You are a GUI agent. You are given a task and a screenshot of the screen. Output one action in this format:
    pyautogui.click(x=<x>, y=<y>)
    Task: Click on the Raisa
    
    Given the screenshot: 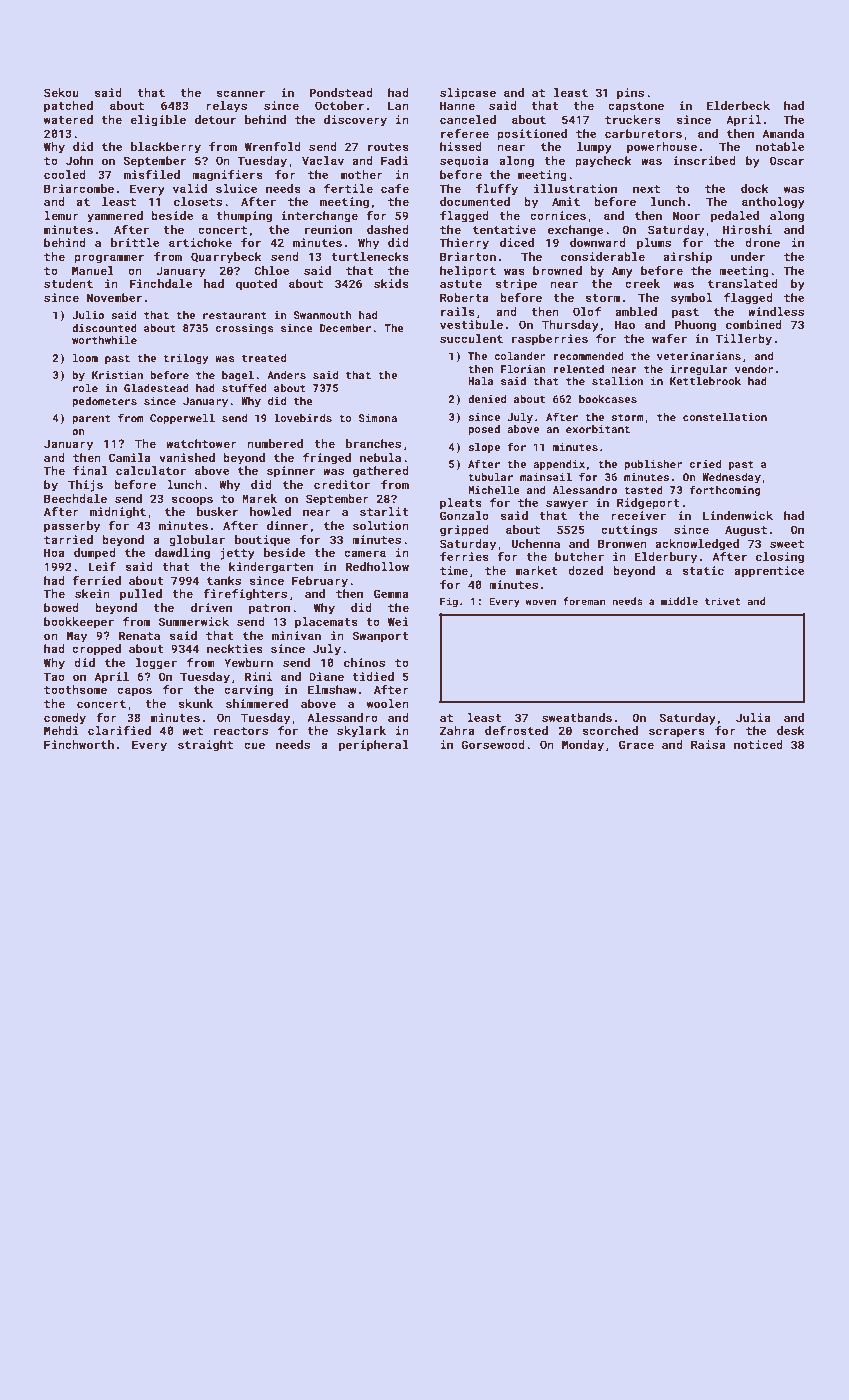 What is the action you would take?
    pyautogui.click(x=708, y=744)
